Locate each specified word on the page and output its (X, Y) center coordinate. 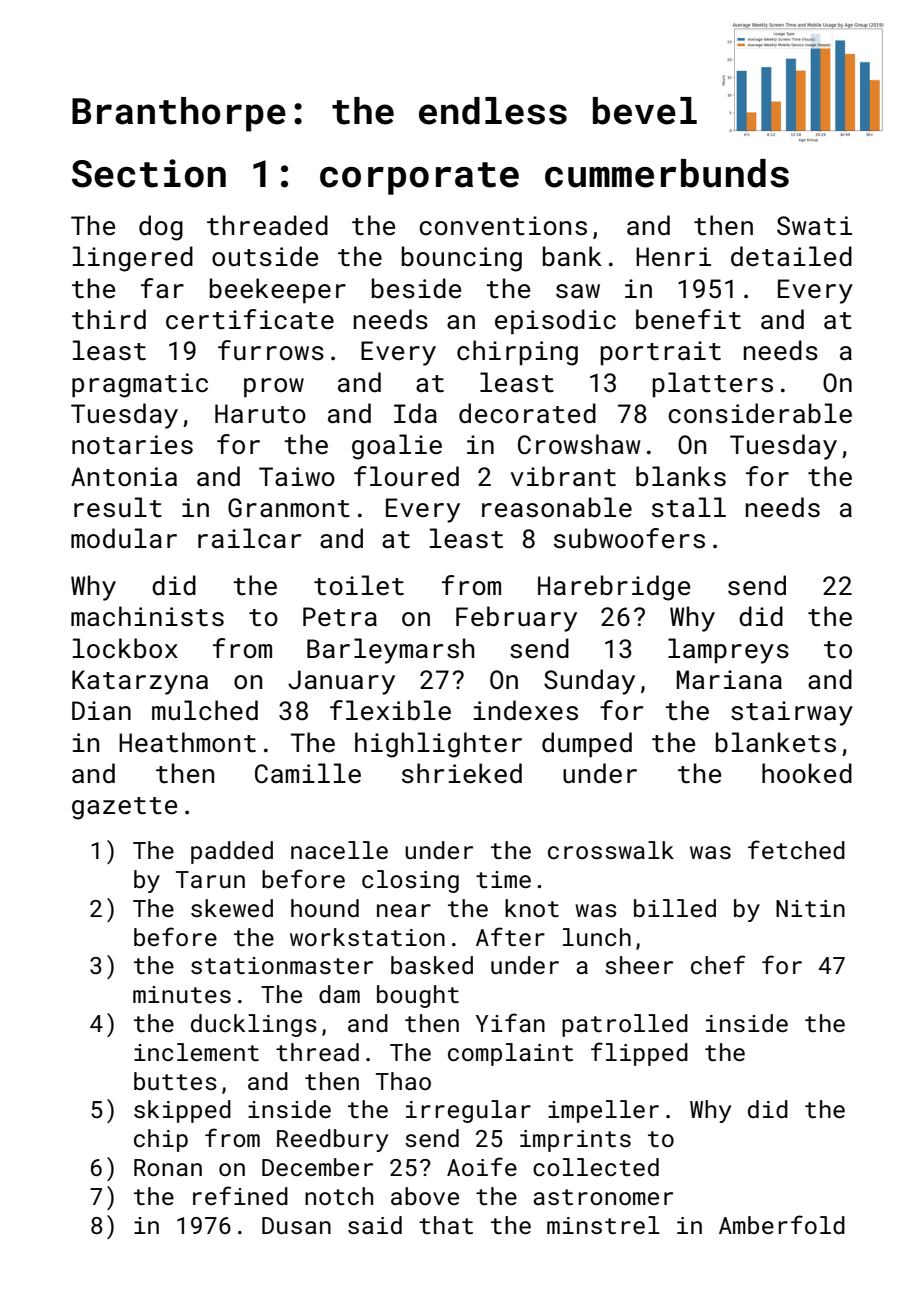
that (446, 1225)
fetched (796, 849)
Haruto (260, 414)
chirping (517, 353)
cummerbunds (667, 173)
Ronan (168, 1167)
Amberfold (782, 1224)
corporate (419, 178)
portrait (661, 353)
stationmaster (282, 965)
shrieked (462, 773)
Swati (814, 226)
